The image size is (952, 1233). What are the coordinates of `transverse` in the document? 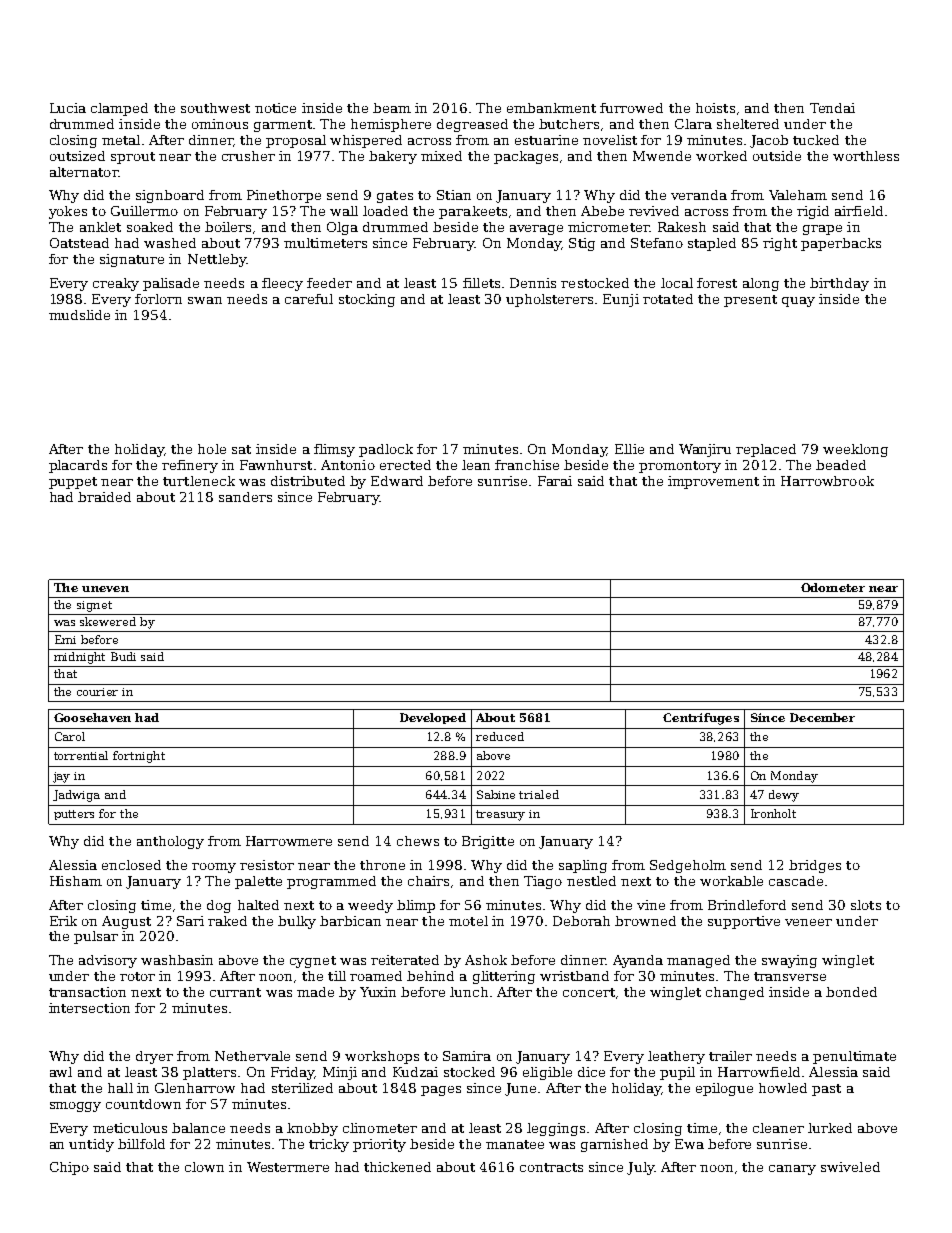 It's located at (790, 976).
